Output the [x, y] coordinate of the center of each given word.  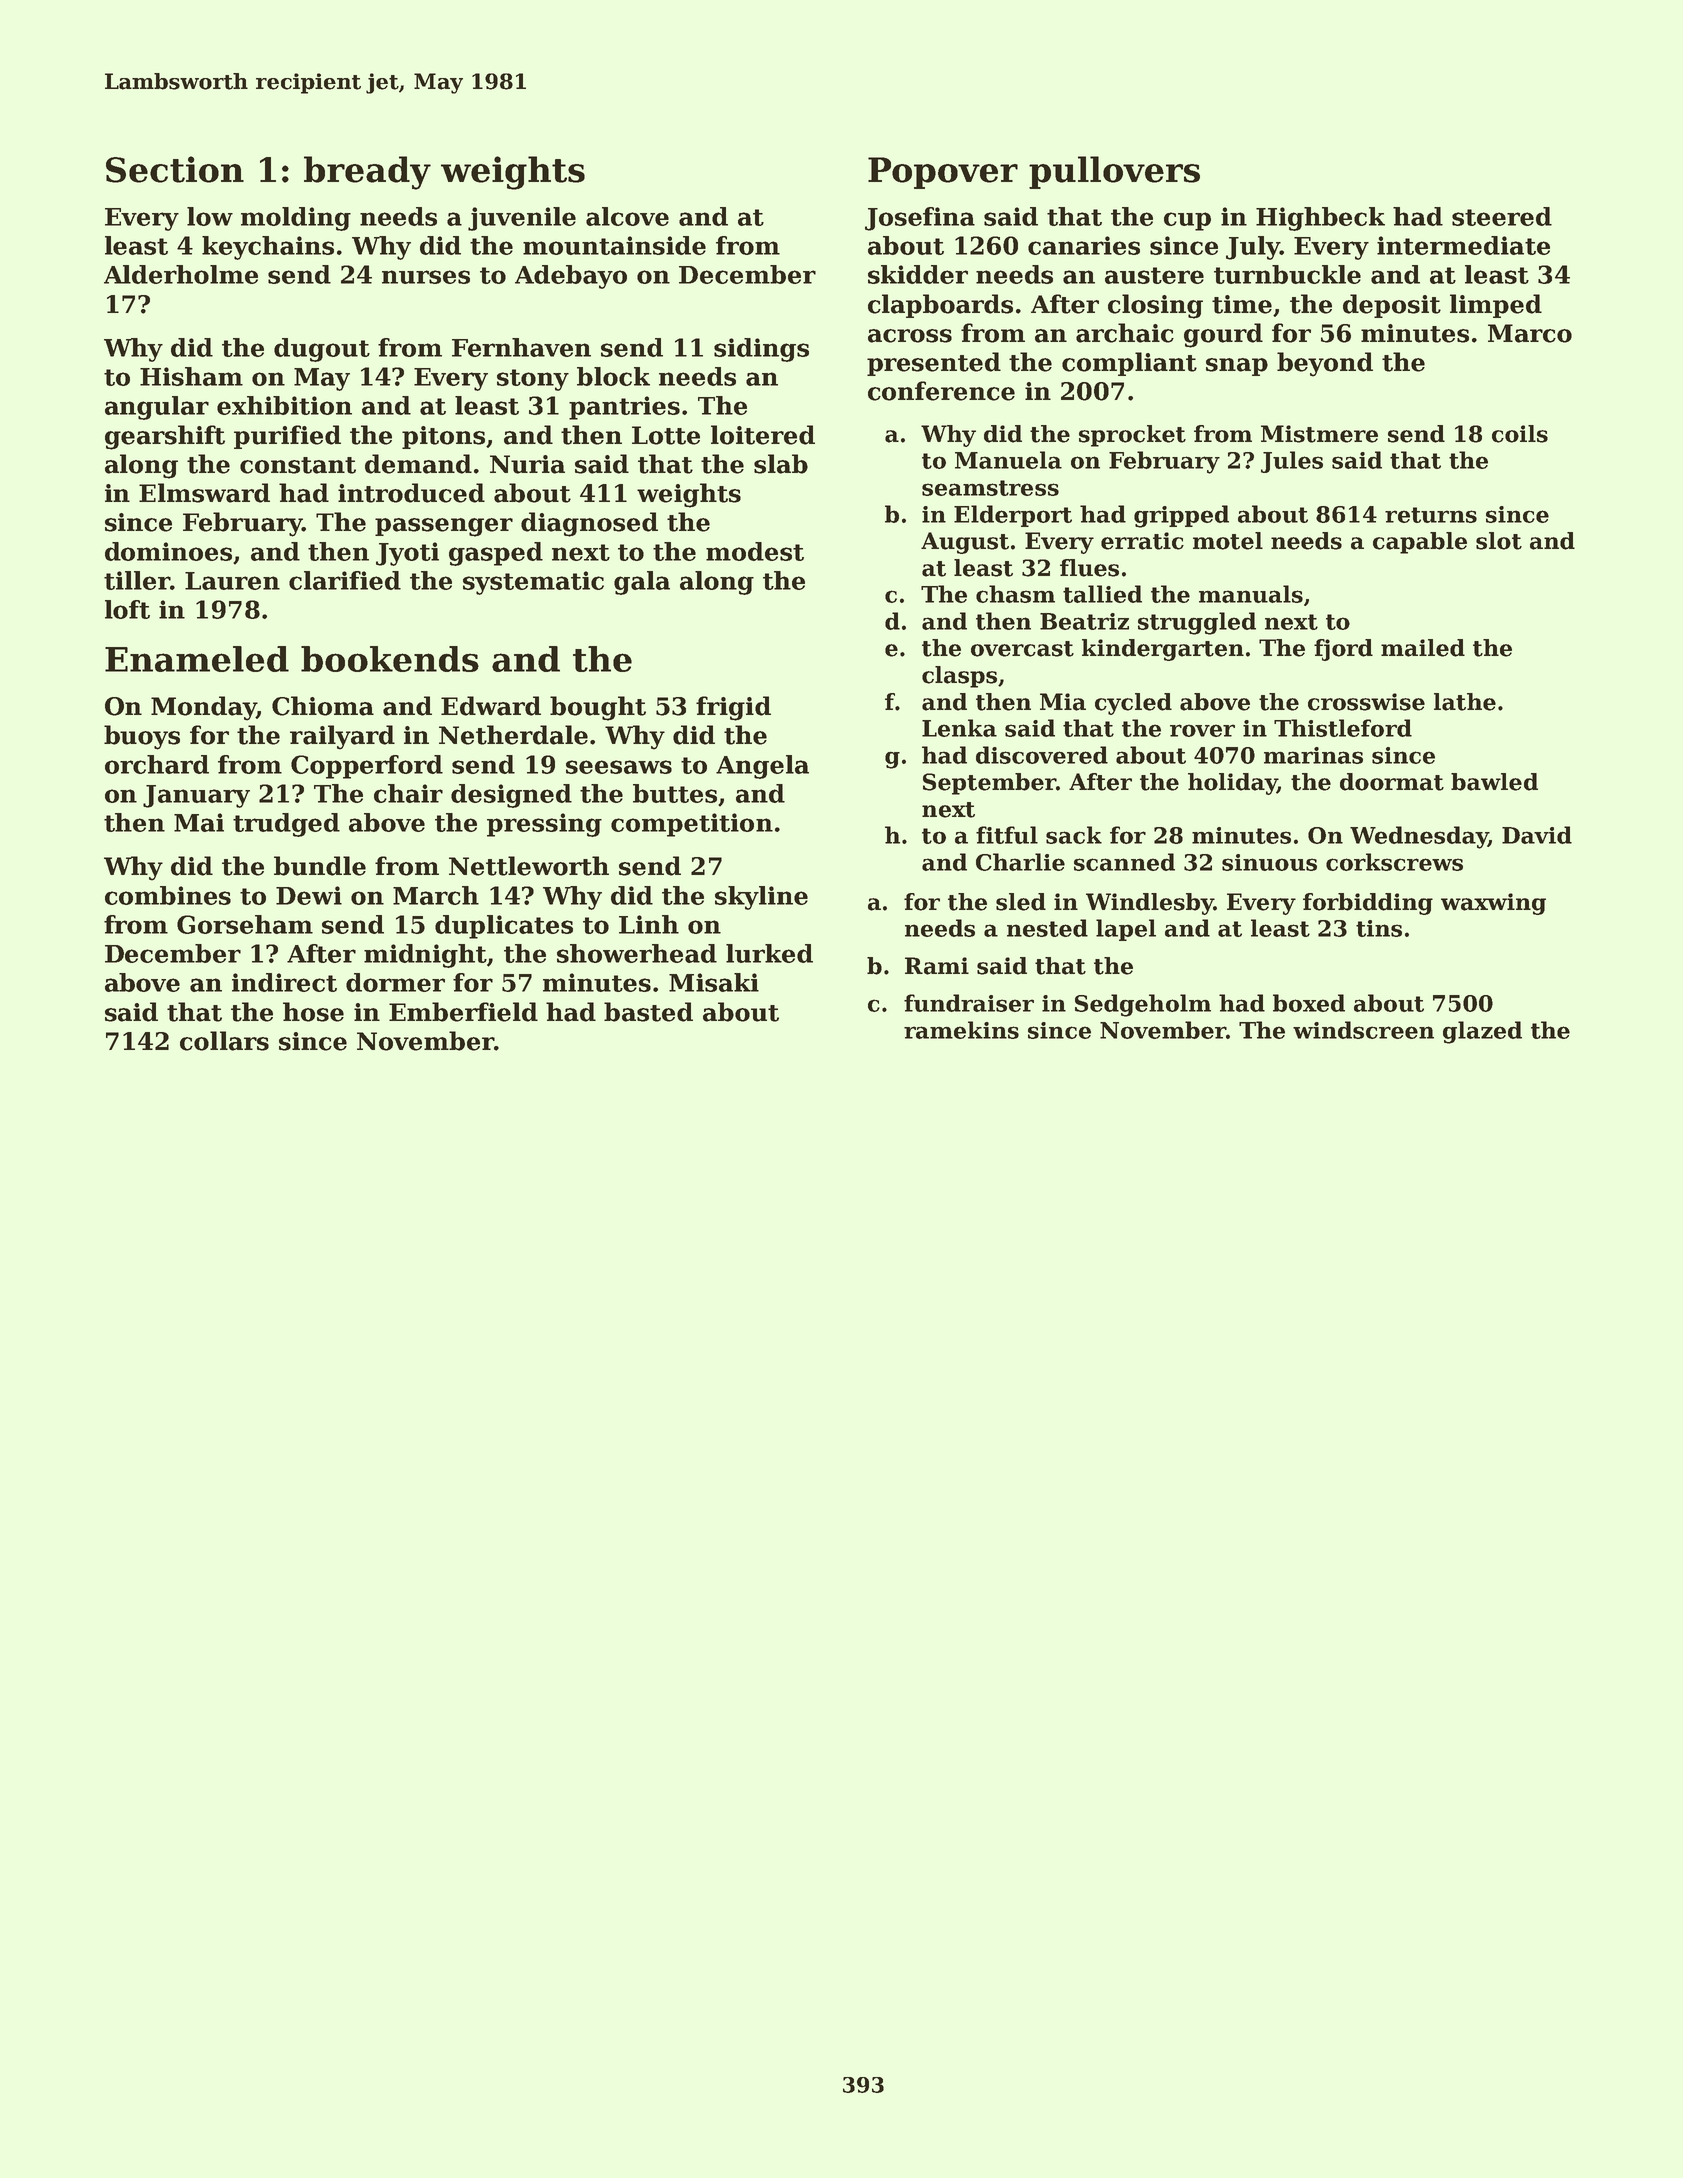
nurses [426, 277]
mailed [1423, 648]
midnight [425, 956]
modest [755, 551]
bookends [390, 659]
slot [1499, 541]
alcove [627, 216]
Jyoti [407, 554]
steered [1502, 216]
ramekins [961, 1030]
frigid [733, 708]
